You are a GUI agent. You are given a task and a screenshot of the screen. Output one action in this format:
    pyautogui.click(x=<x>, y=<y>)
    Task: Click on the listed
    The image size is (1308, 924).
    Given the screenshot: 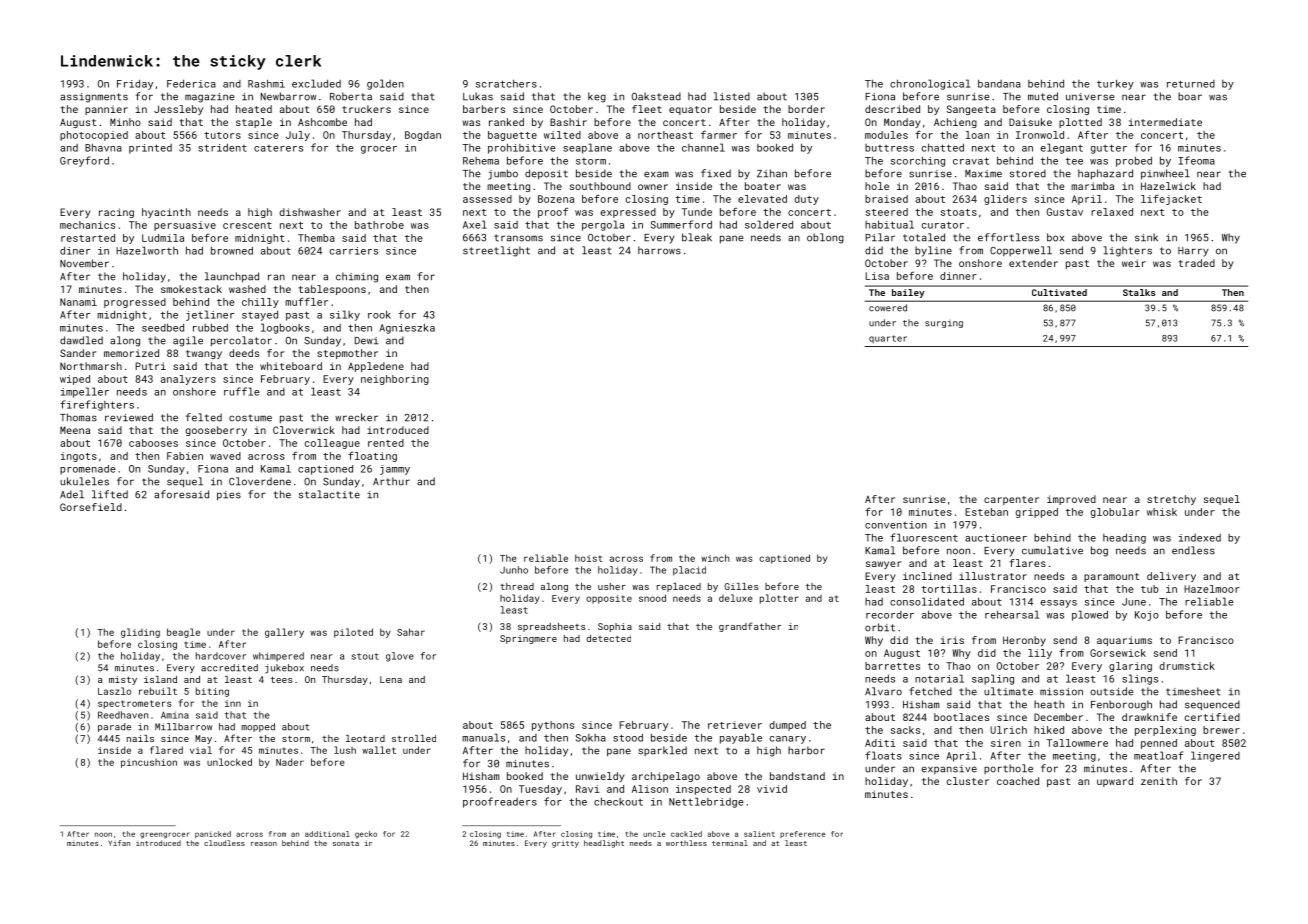 What is the action you would take?
    pyautogui.click(x=732, y=96)
